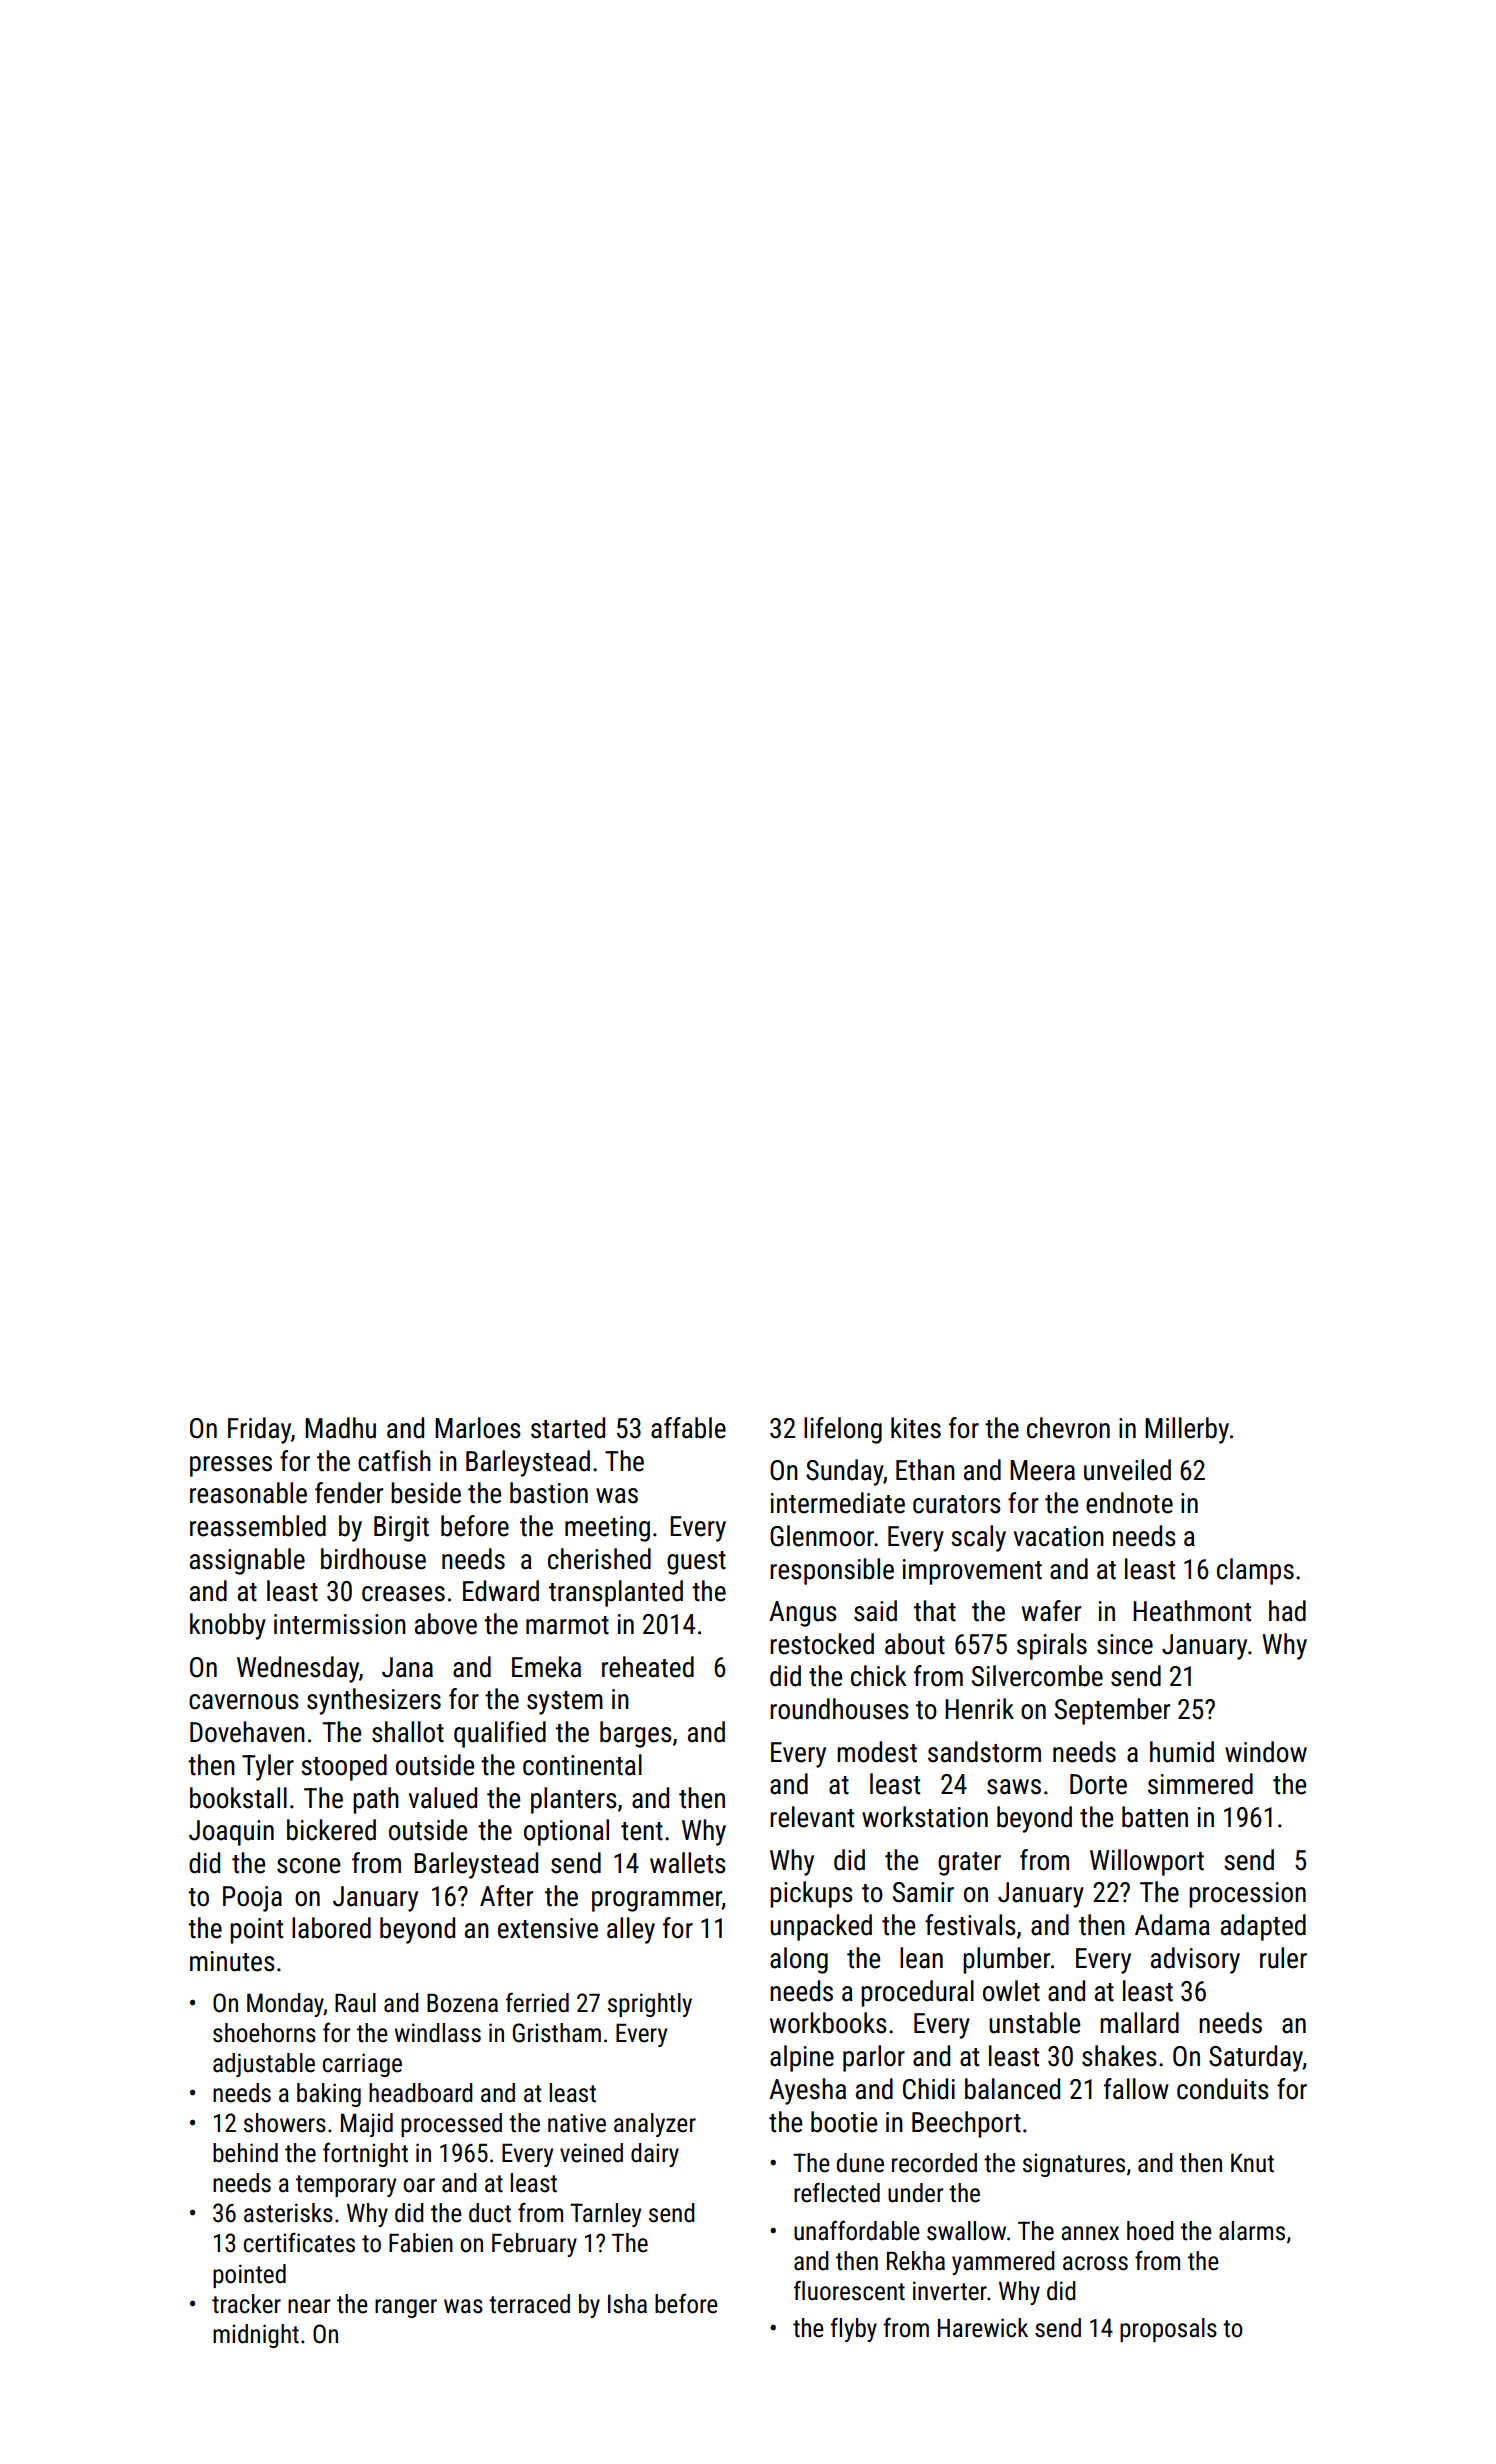 The height and width of the screenshot is (2464, 1496). What do you see at coordinates (1068, 1428) in the screenshot?
I see `chevron` at bounding box center [1068, 1428].
